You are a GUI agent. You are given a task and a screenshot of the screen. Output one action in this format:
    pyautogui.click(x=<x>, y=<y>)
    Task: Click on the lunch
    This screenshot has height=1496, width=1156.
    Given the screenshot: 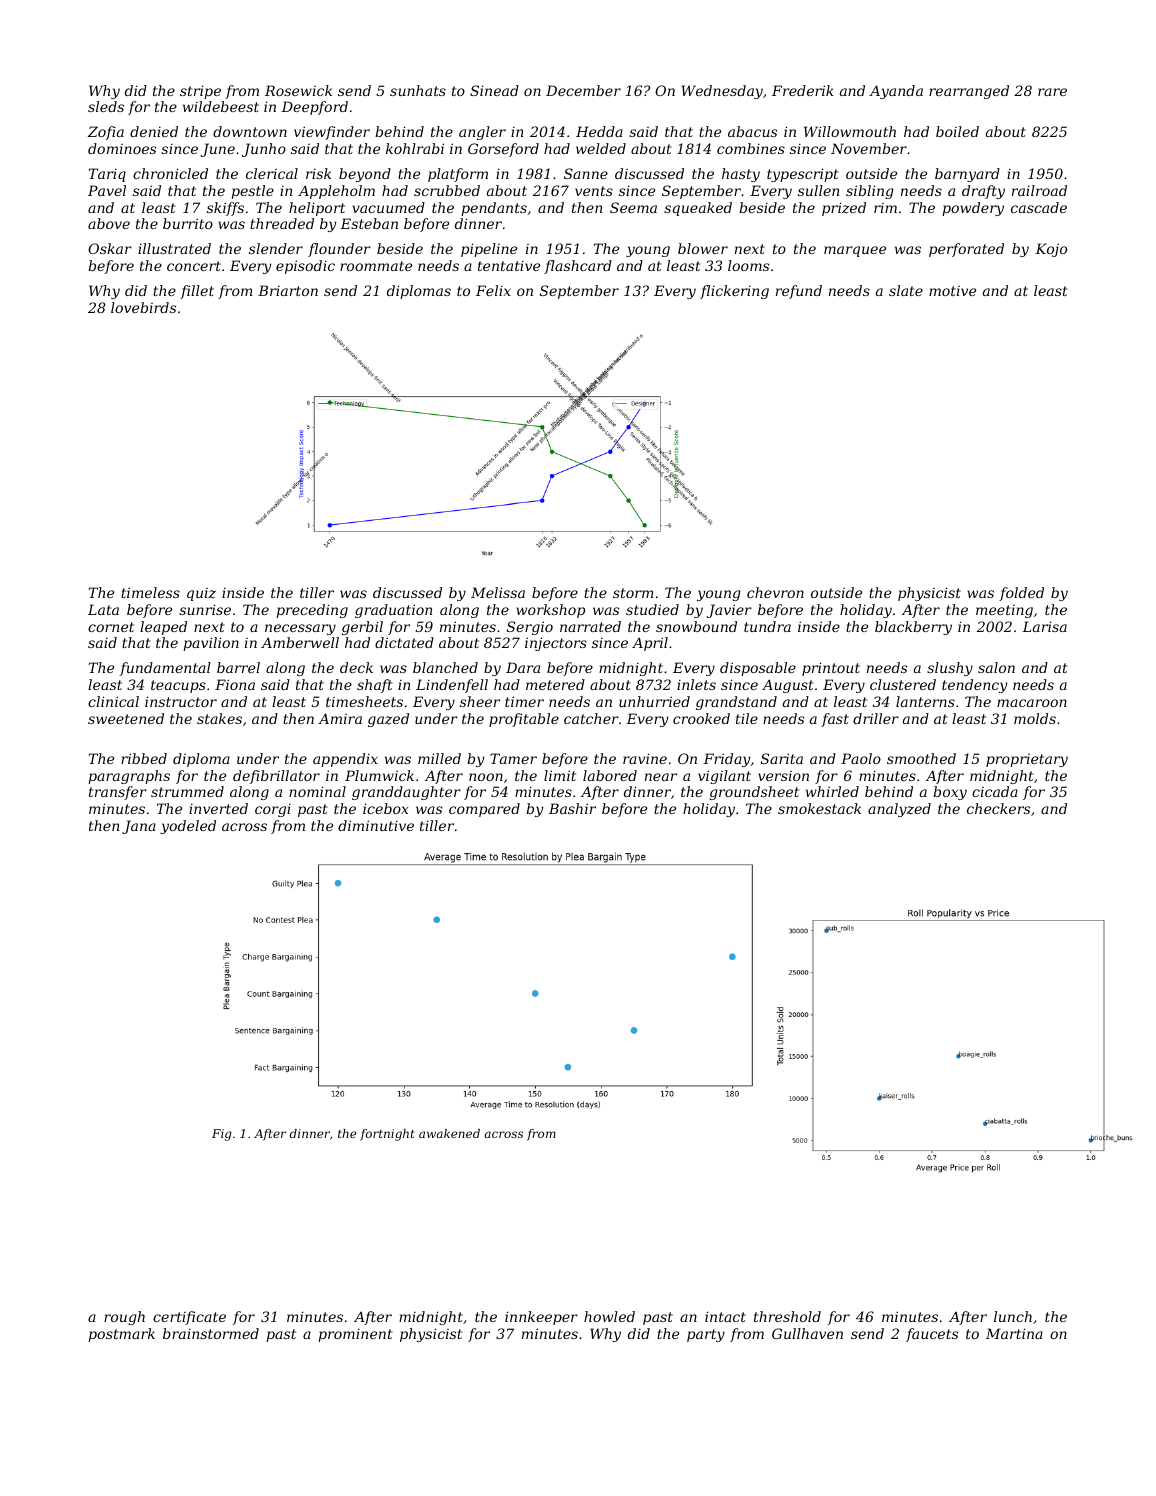 What is the action you would take?
    pyautogui.click(x=1013, y=1316)
